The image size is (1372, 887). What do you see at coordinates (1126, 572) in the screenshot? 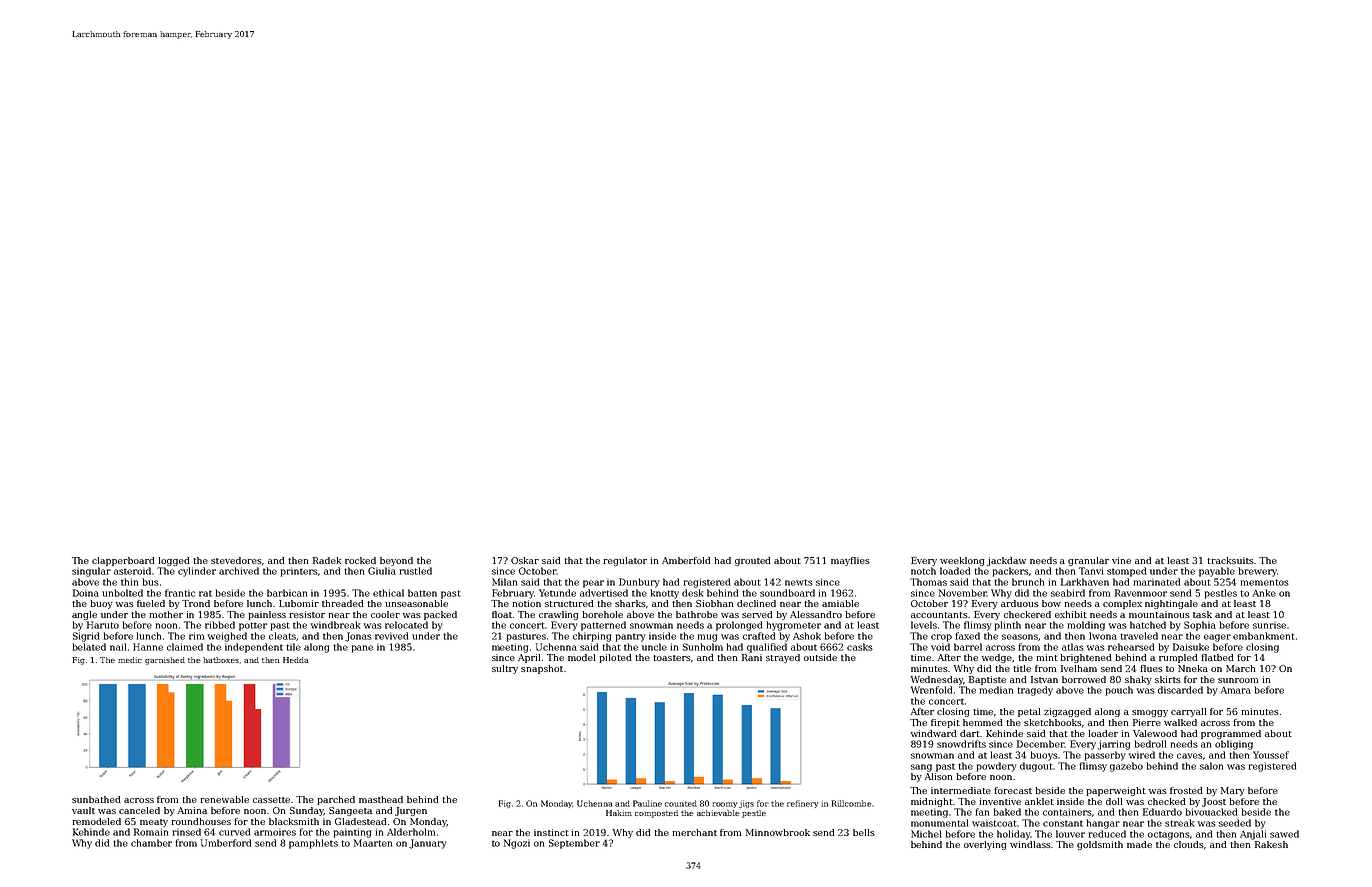
I see `stomped` at bounding box center [1126, 572].
